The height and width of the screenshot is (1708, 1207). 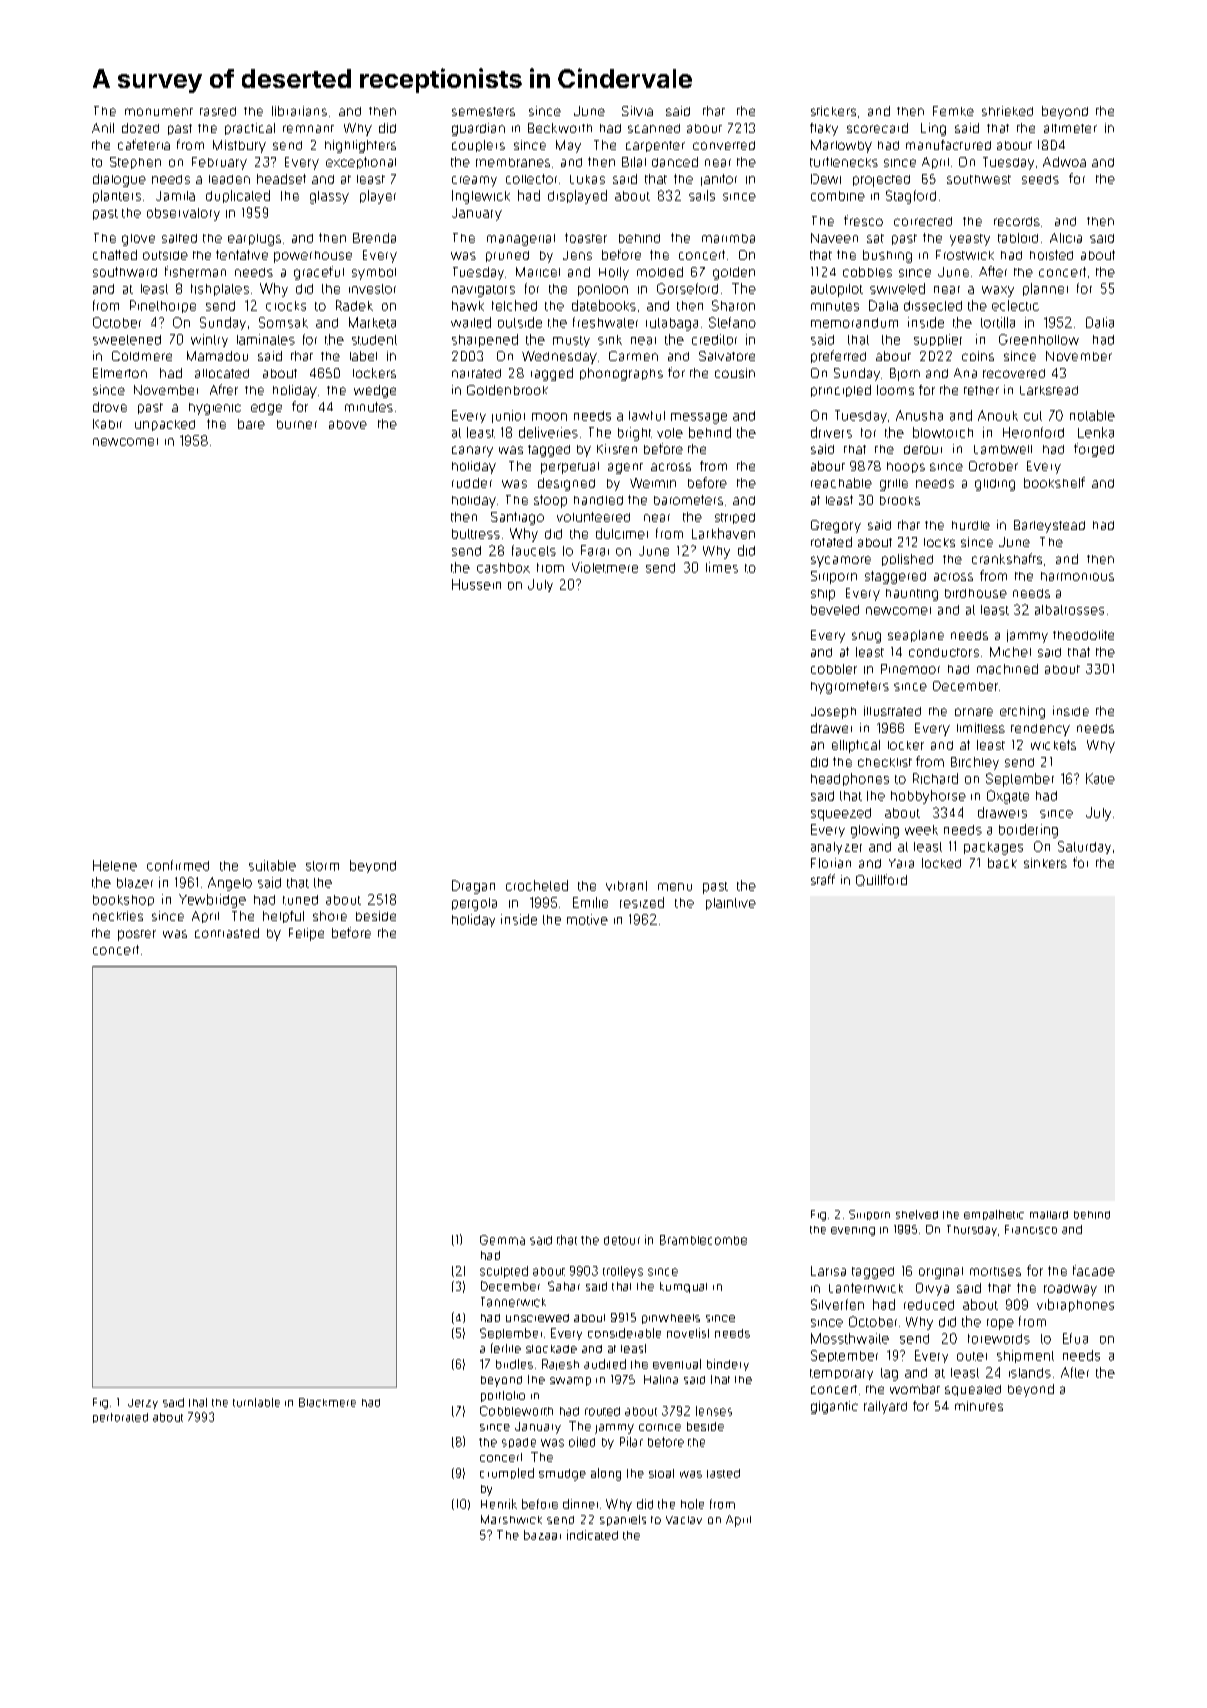 I want to click on seaplane, so click(x=916, y=636).
